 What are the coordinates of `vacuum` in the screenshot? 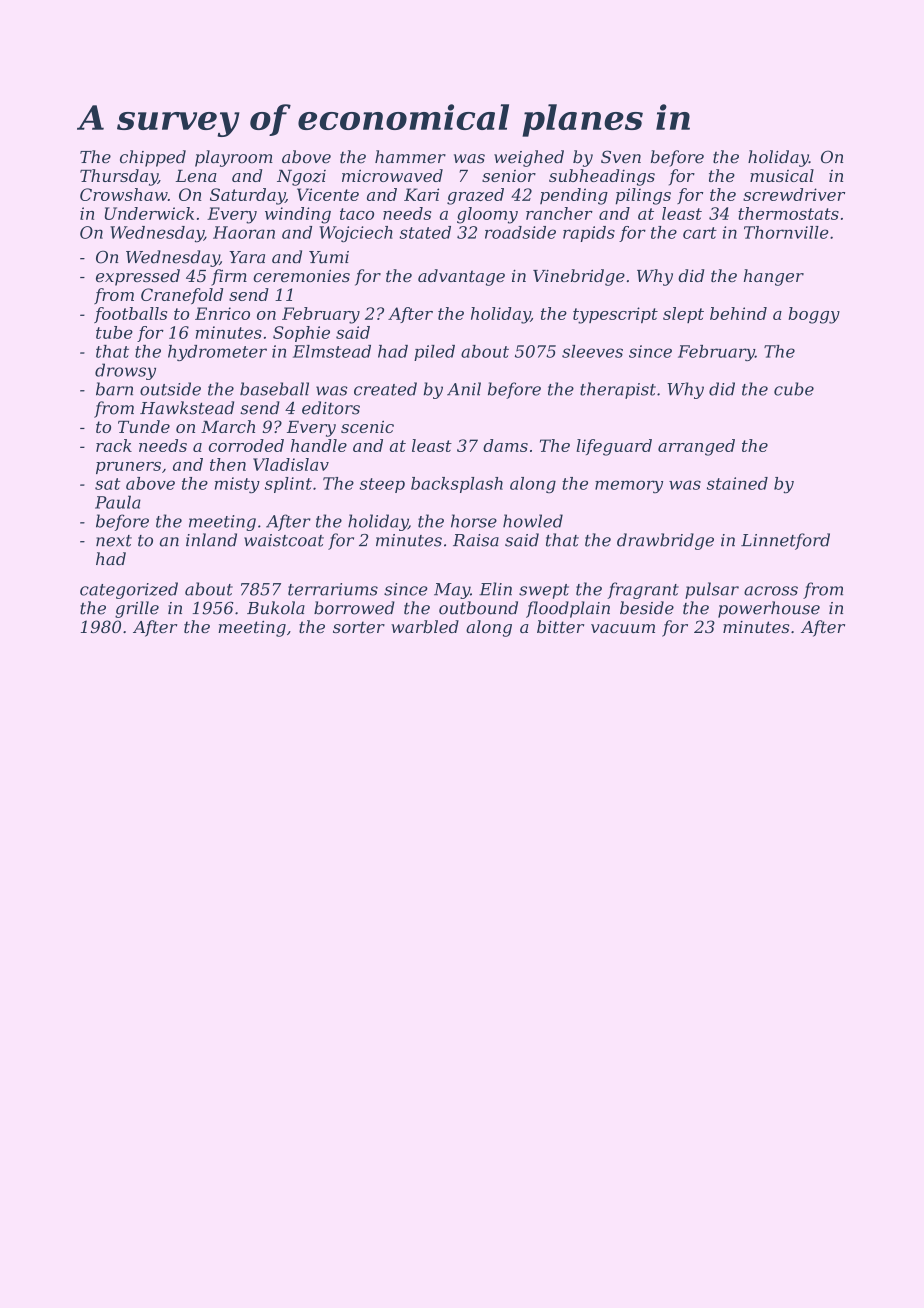 It's located at (623, 628).
